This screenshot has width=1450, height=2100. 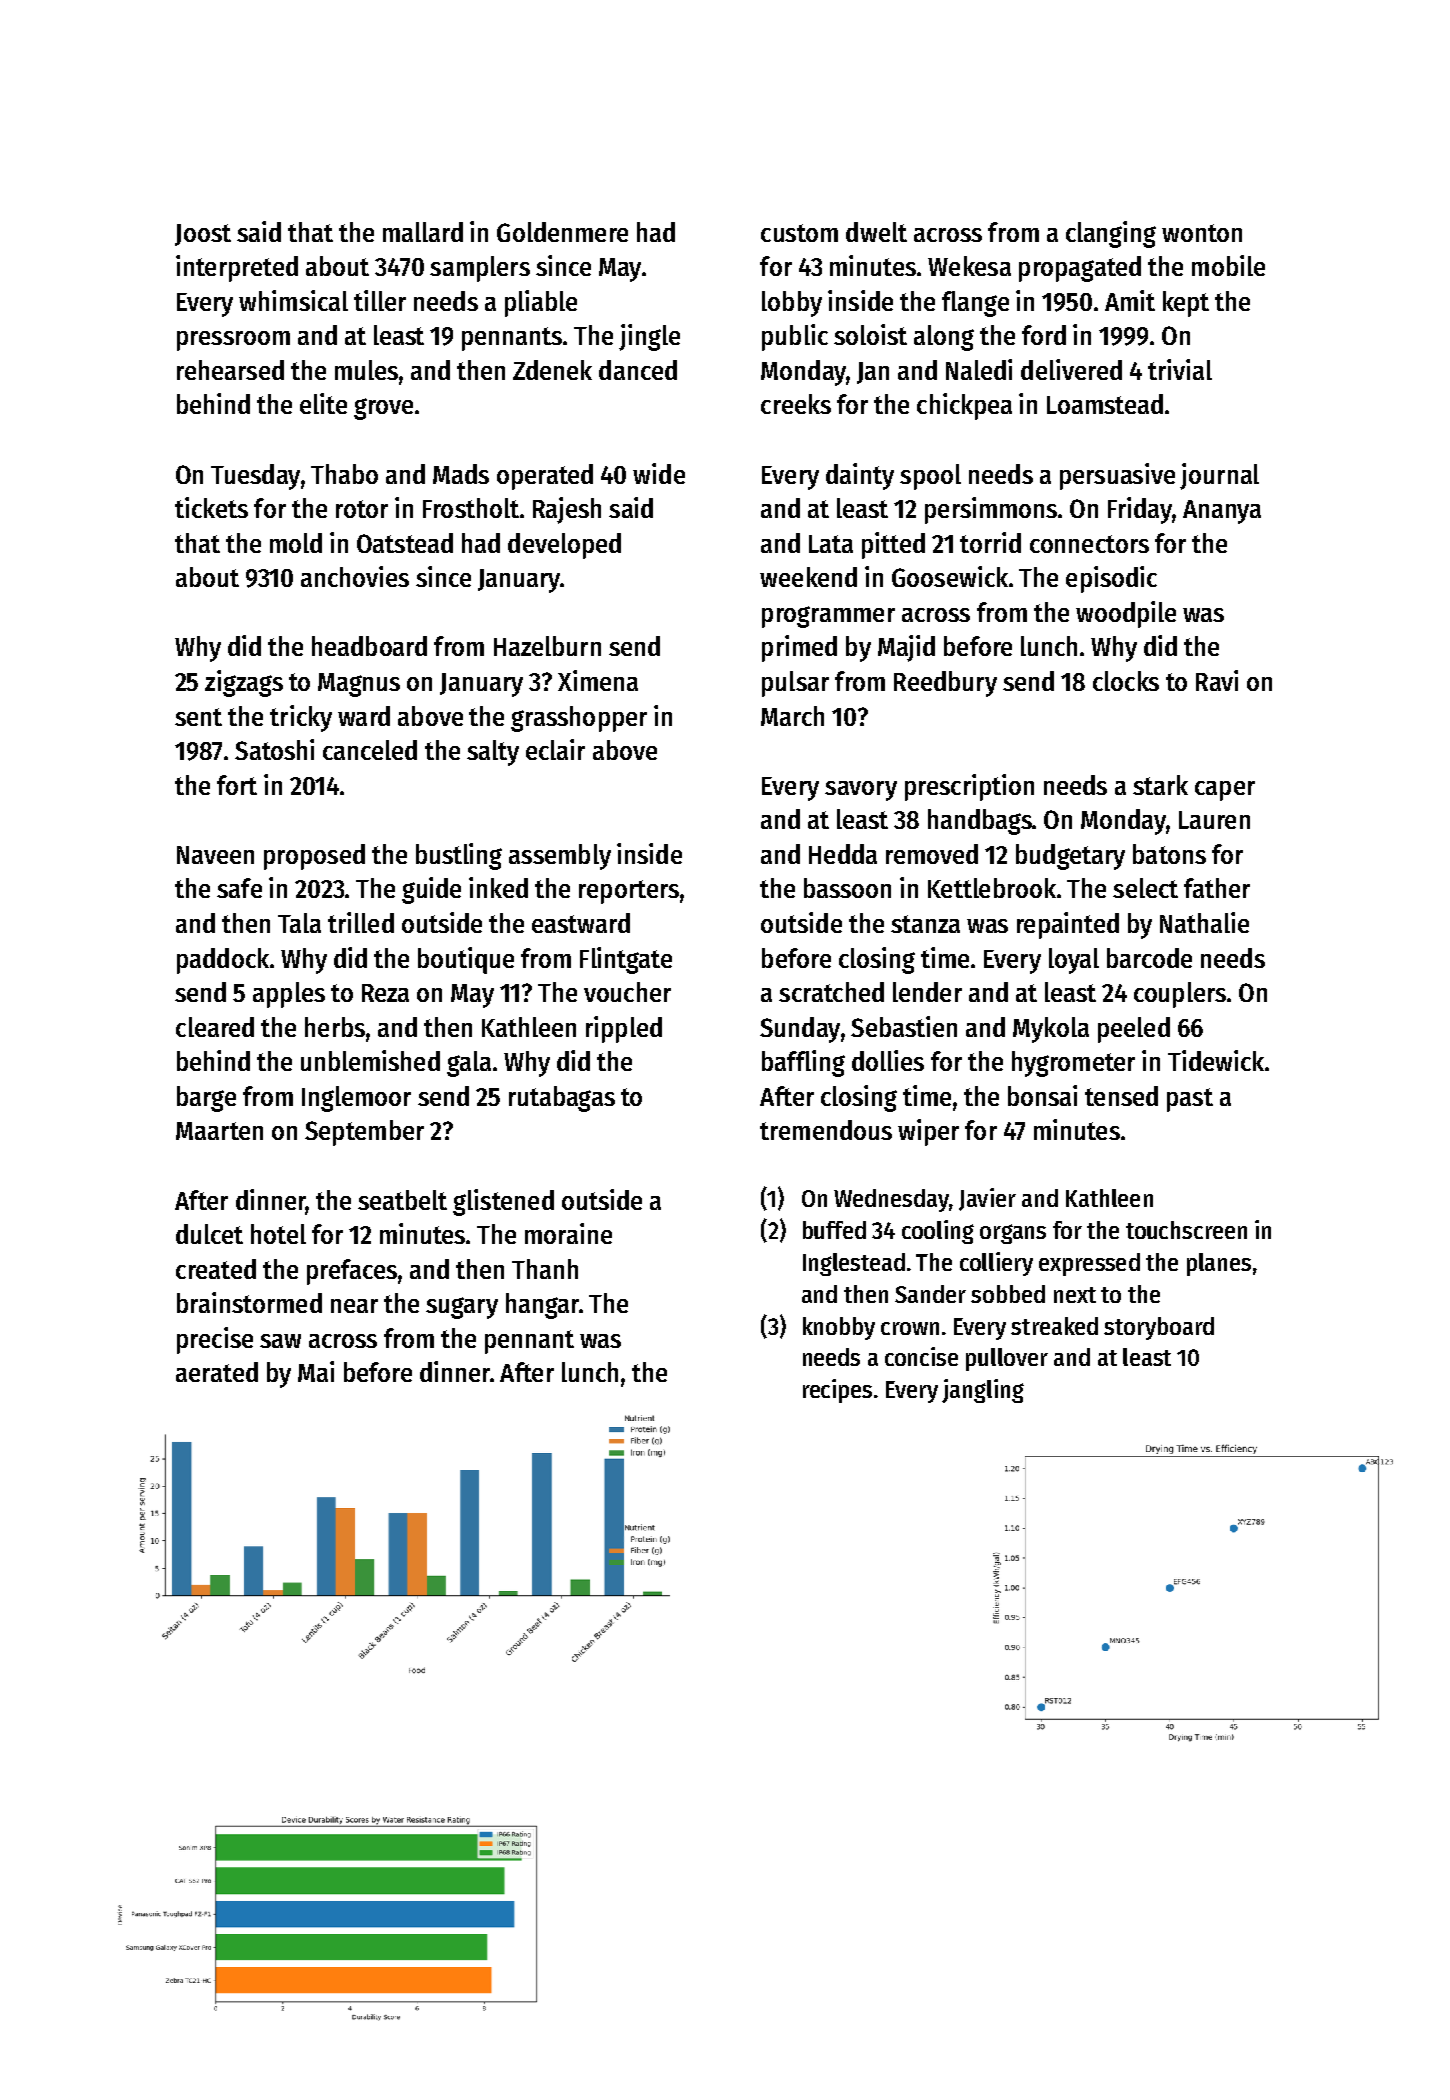 I want to click on aerated, so click(x=217, y=1372).
